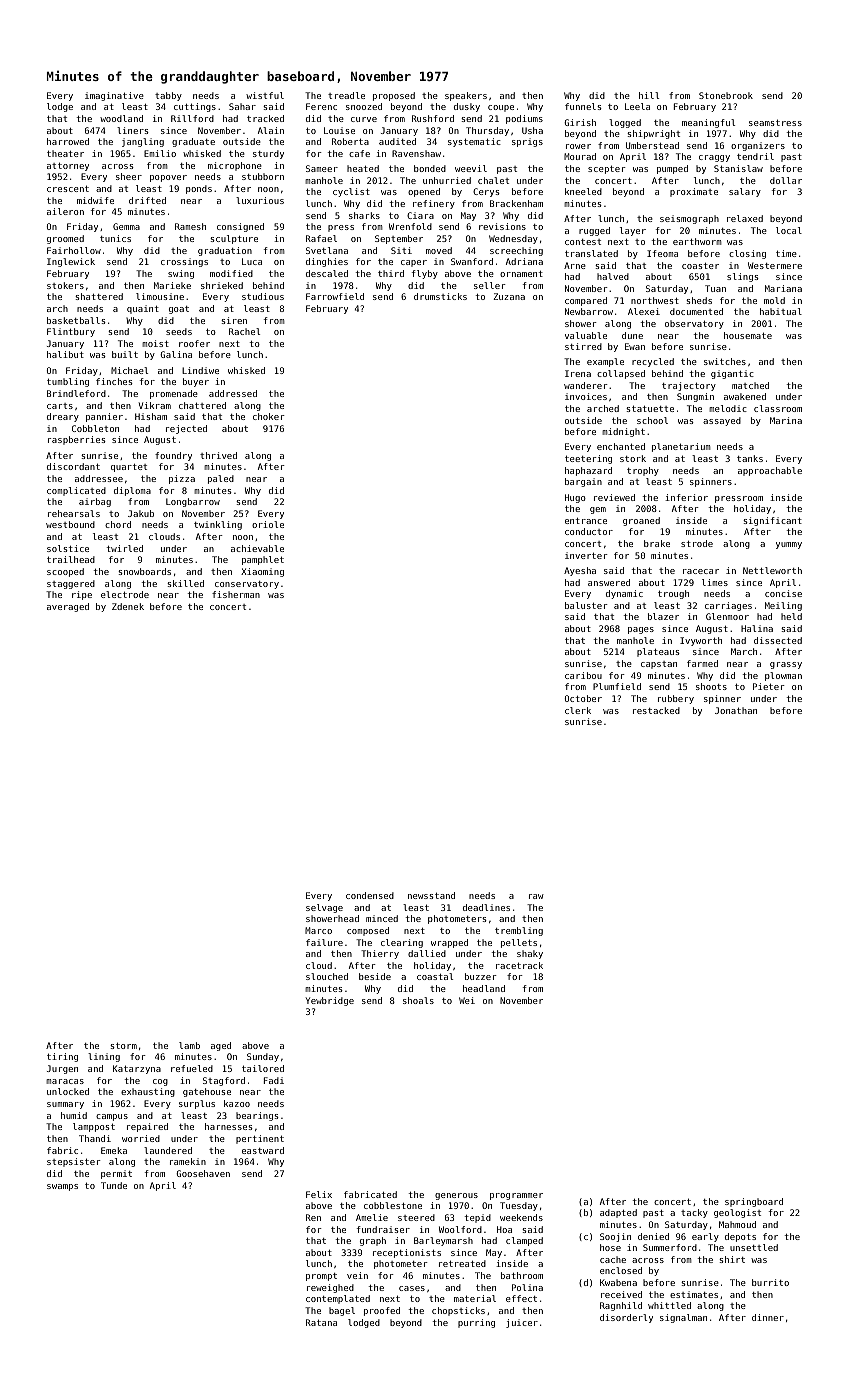 The width and height of the screenshot is (849, 1400). I want to click on selvage, so click(324, 908).
